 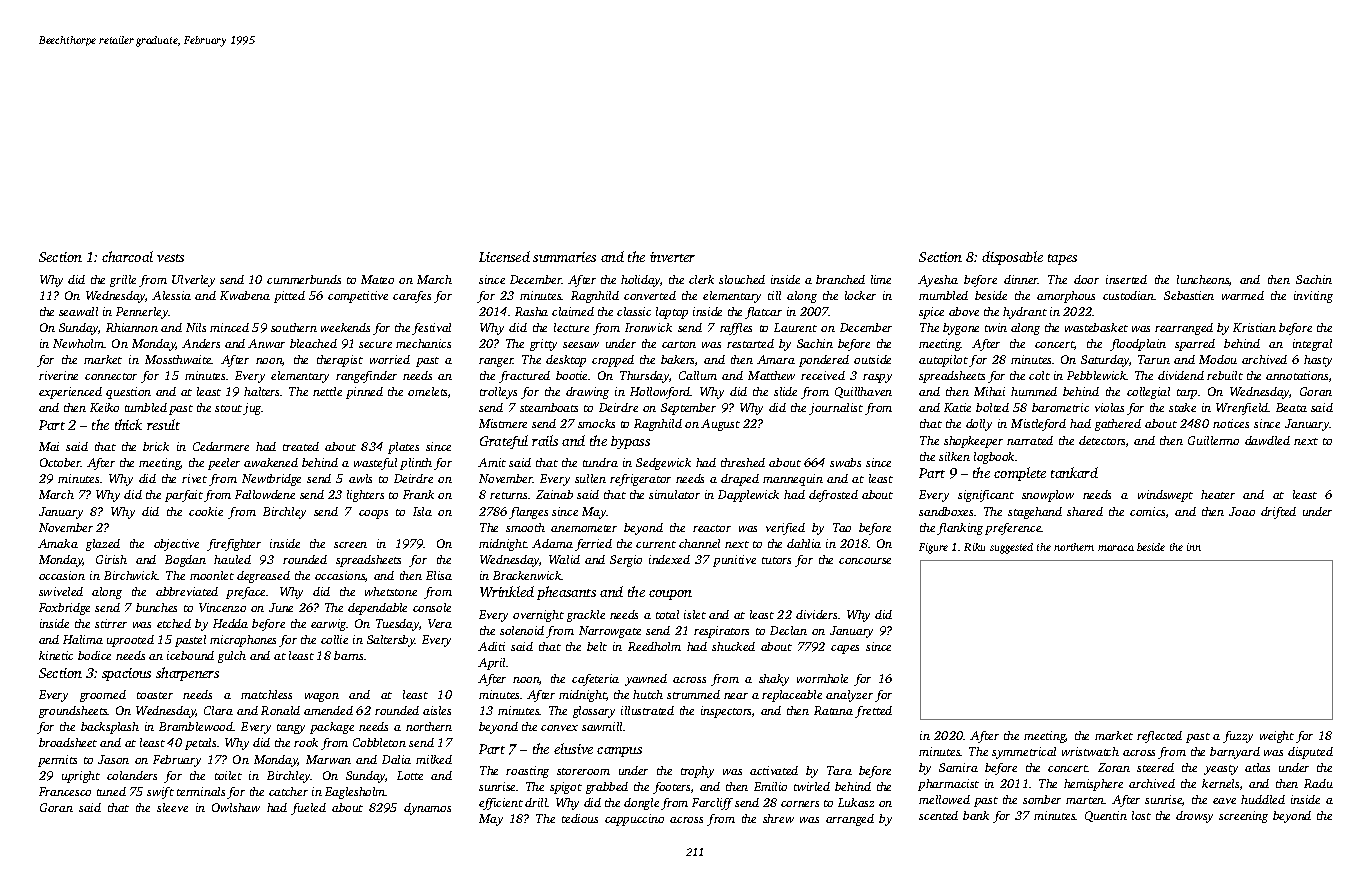 I want to click on Mateo, so click(x=377, y=279).
